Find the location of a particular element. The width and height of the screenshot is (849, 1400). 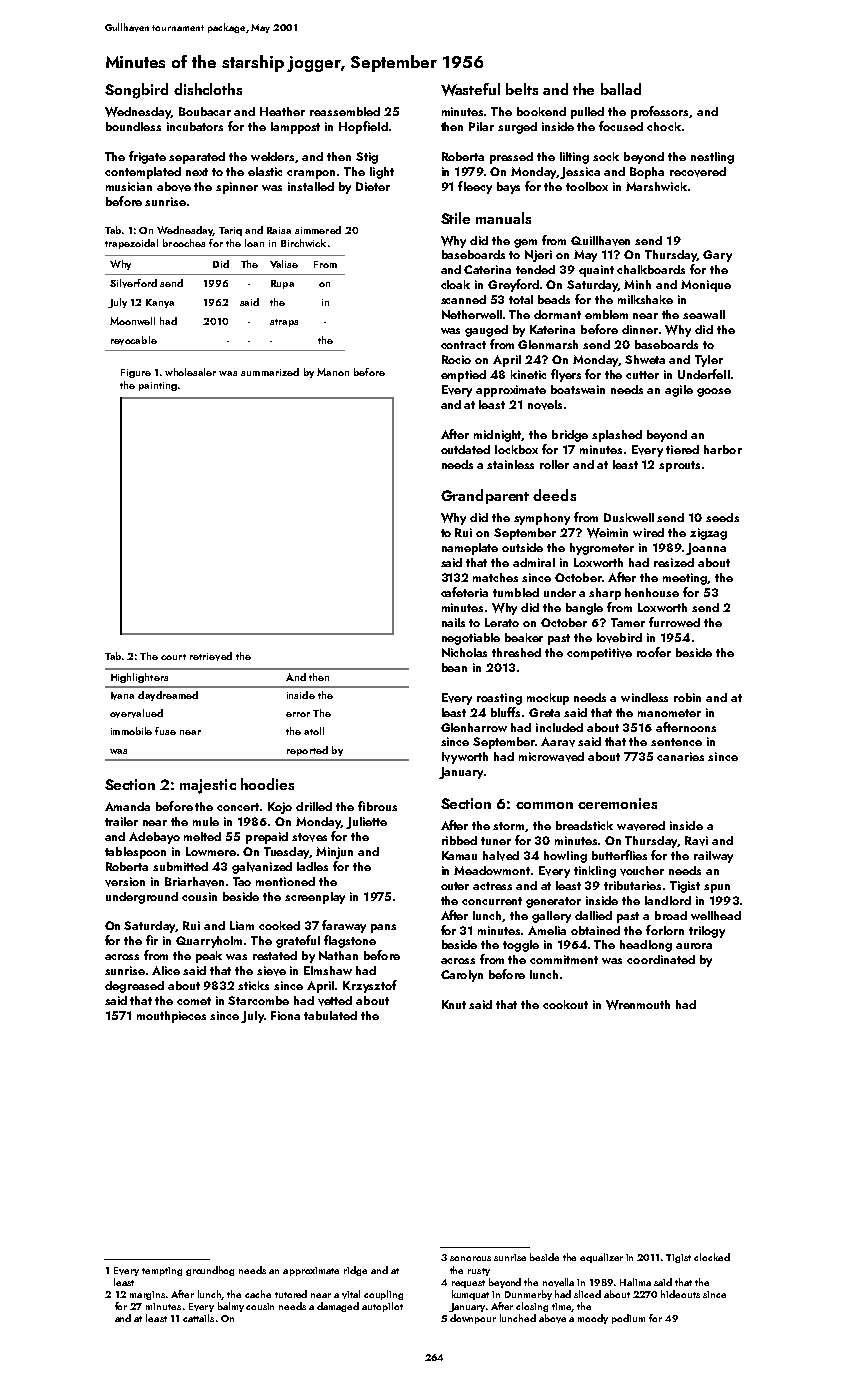

Carolyn is located at coordinates (462, 976).
